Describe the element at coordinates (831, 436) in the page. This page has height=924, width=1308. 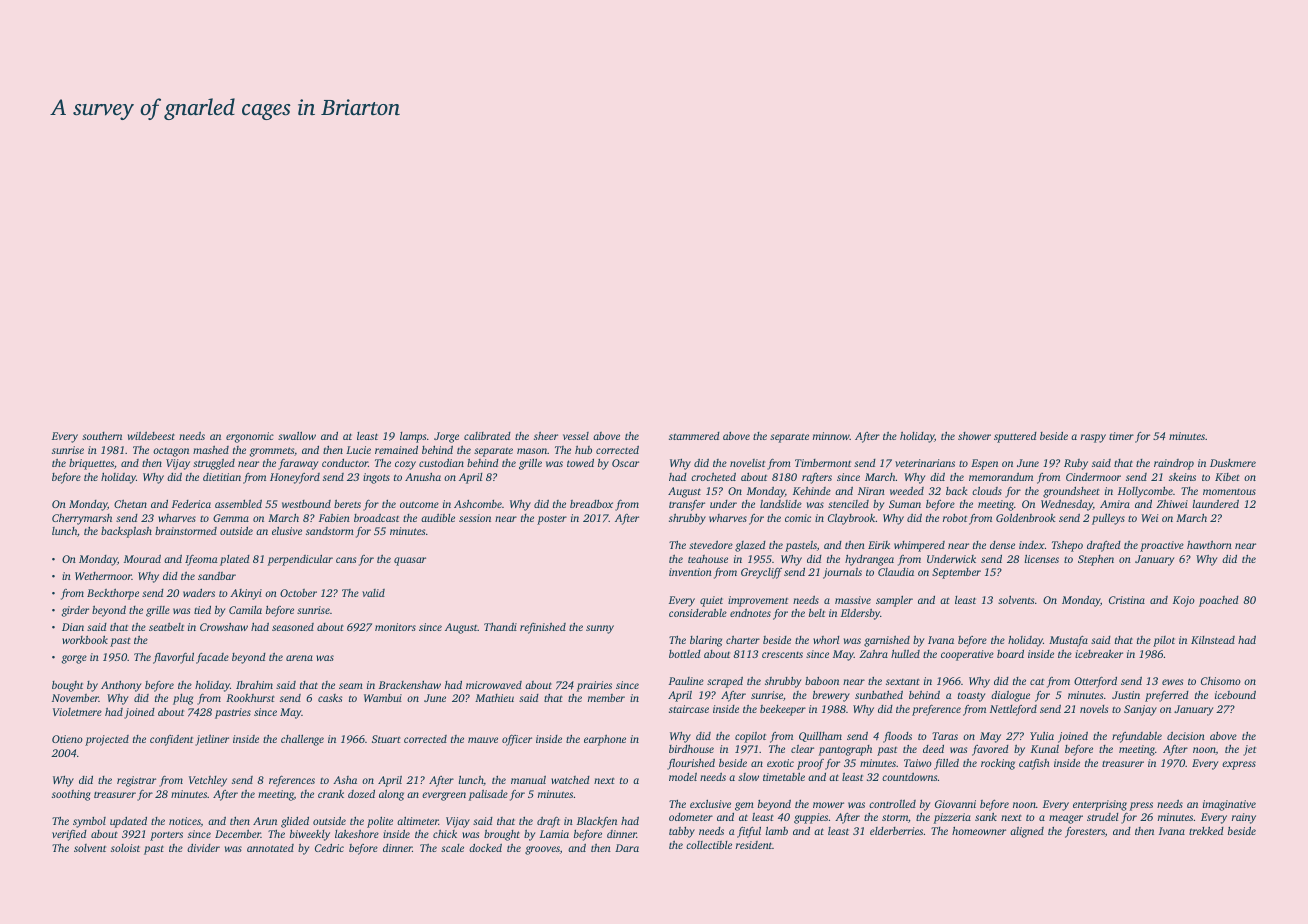
I see `minnow` at that location.
